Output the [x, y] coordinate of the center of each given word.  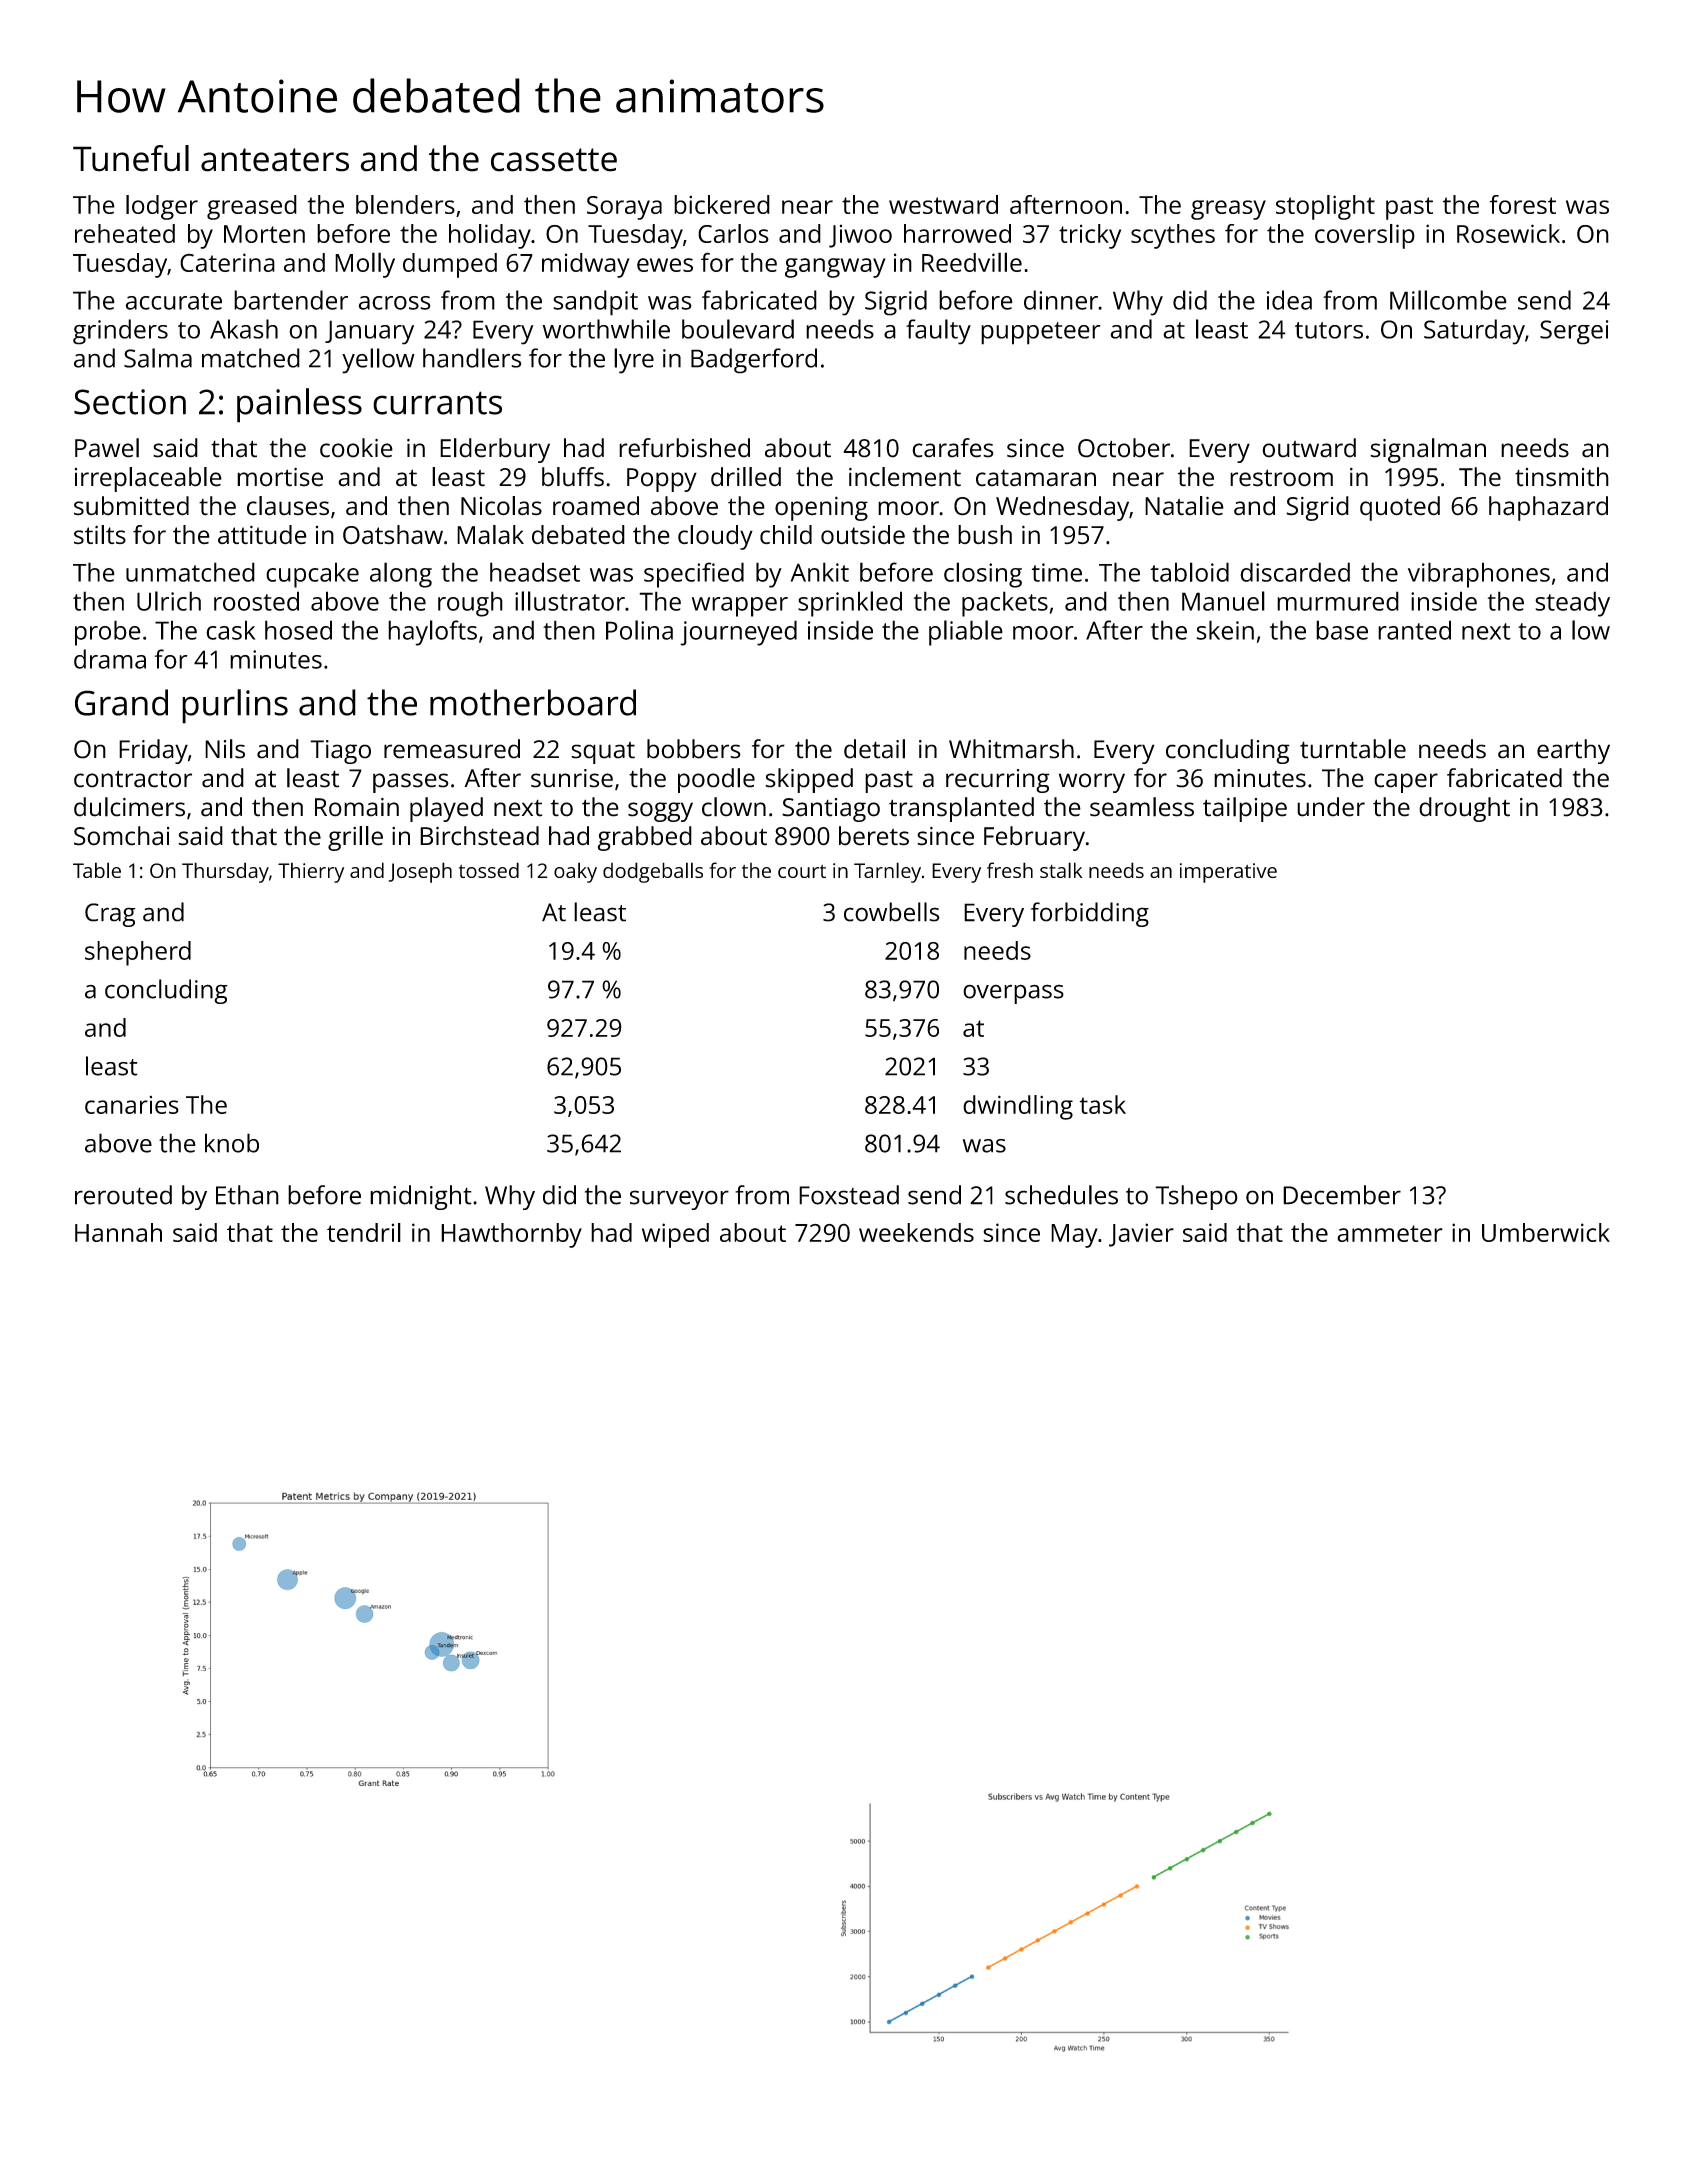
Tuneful [131, 158]
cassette [554, 160]
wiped [675, 1235]
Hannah [118, 1232]
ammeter [1390, 1233]
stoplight [1325, 207]
